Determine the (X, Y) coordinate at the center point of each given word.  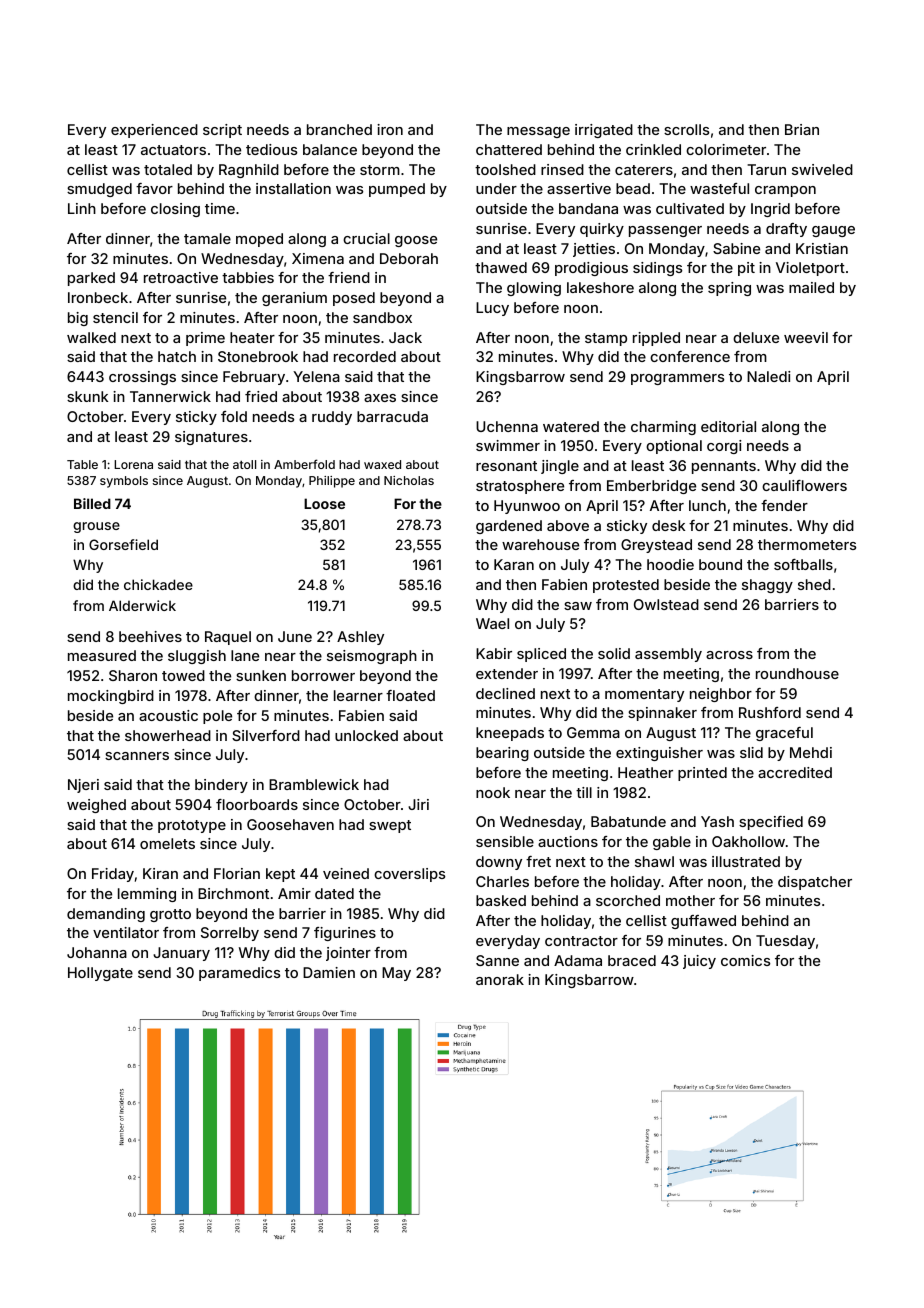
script (222, 131)
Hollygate (100, 974)
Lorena (133, 464)
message (538, 132)
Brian (802, 129)
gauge (833, 231)
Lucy (492, 309)
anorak (500, 979)
